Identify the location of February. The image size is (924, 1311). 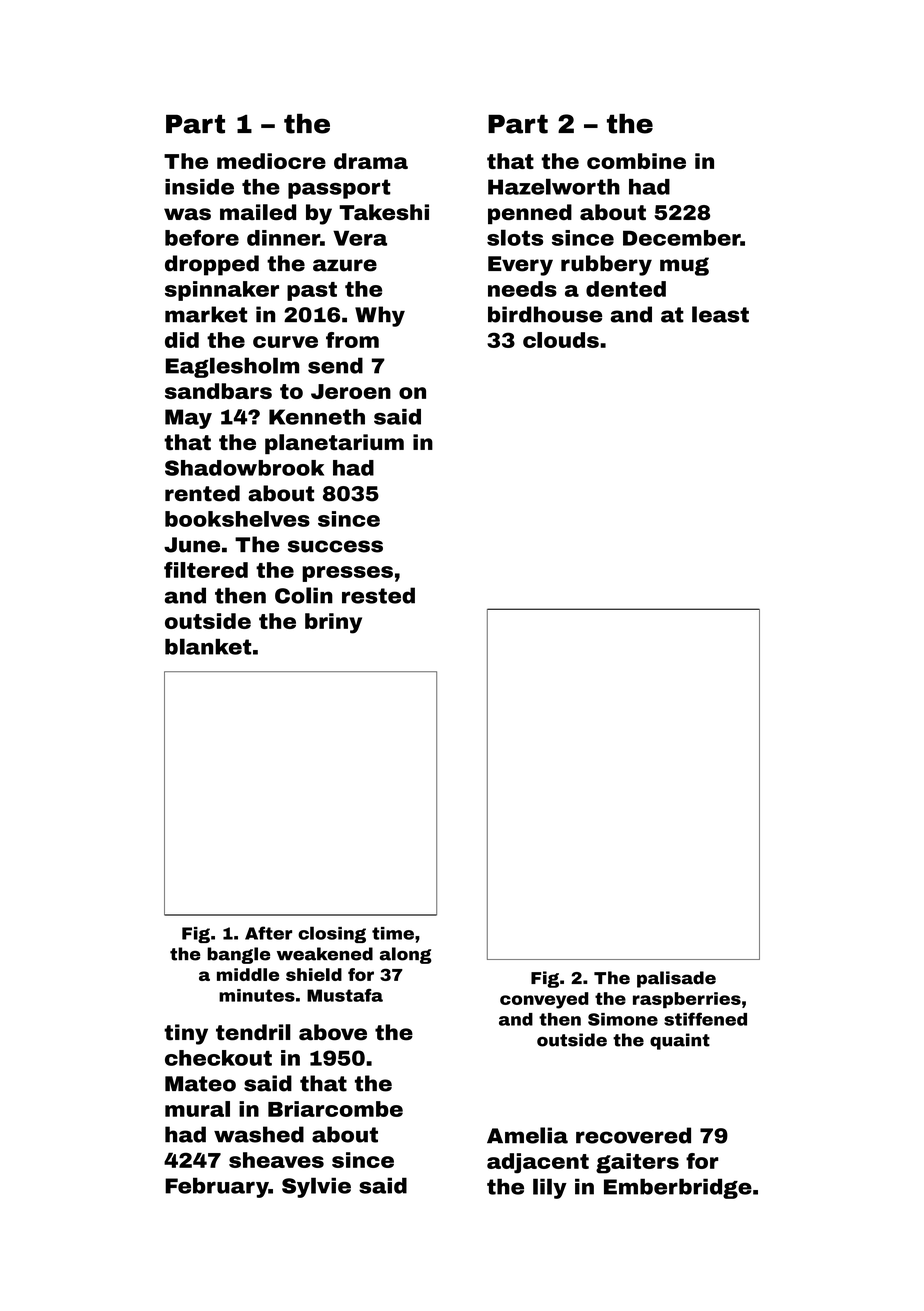
(217, 1187).
